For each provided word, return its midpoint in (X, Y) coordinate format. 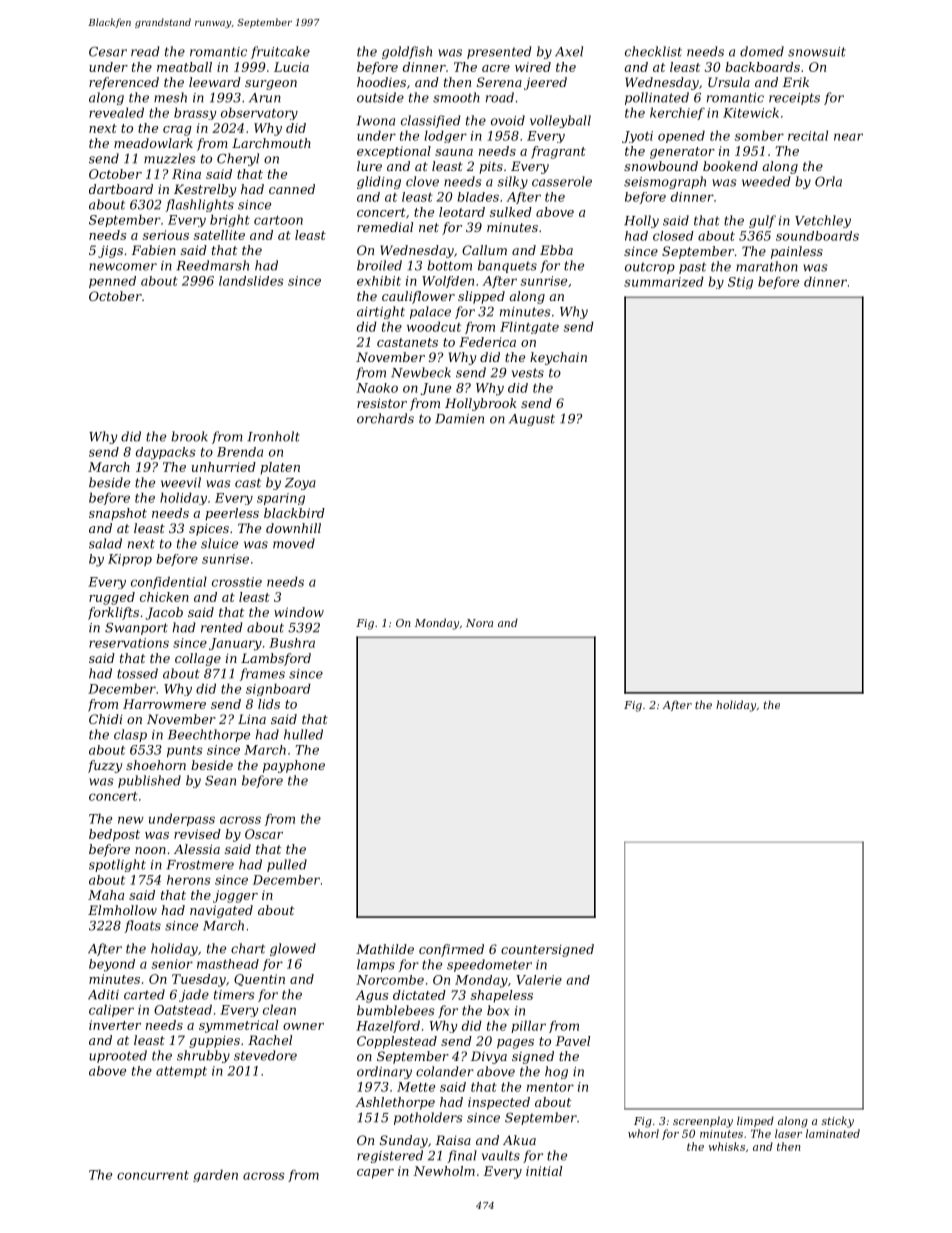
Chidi (106, 719)
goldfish (407, 52)
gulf (762, 221)
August (532, 420)
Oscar (264, 834)
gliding (379, 182)
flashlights (199, 205)
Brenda (240, 452)
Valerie (539, 980)
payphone (294, 766)
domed (762, 51)
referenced (124, 83)
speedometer (489, 965)
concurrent (153, 1175)
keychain (558, 358)
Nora (479, 623)
